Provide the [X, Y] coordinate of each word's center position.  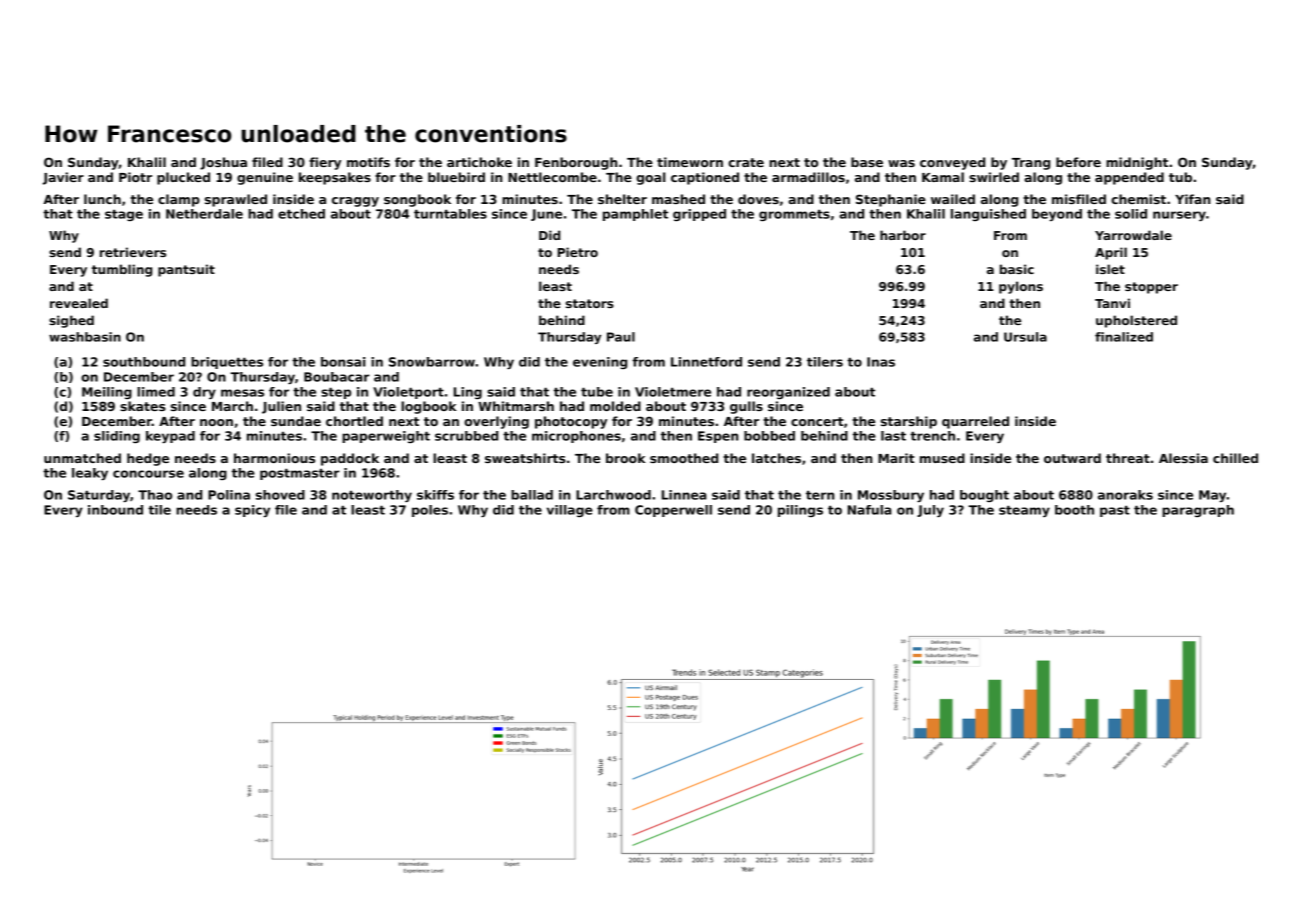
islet [1110, 269]
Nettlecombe [552, 177]
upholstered [1136, 321]
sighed [71, 321]
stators [590, 303]
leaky [90, 474]
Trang [1031, 164]
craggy [355, 202]
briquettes [227, 363]
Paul [621, 337]
